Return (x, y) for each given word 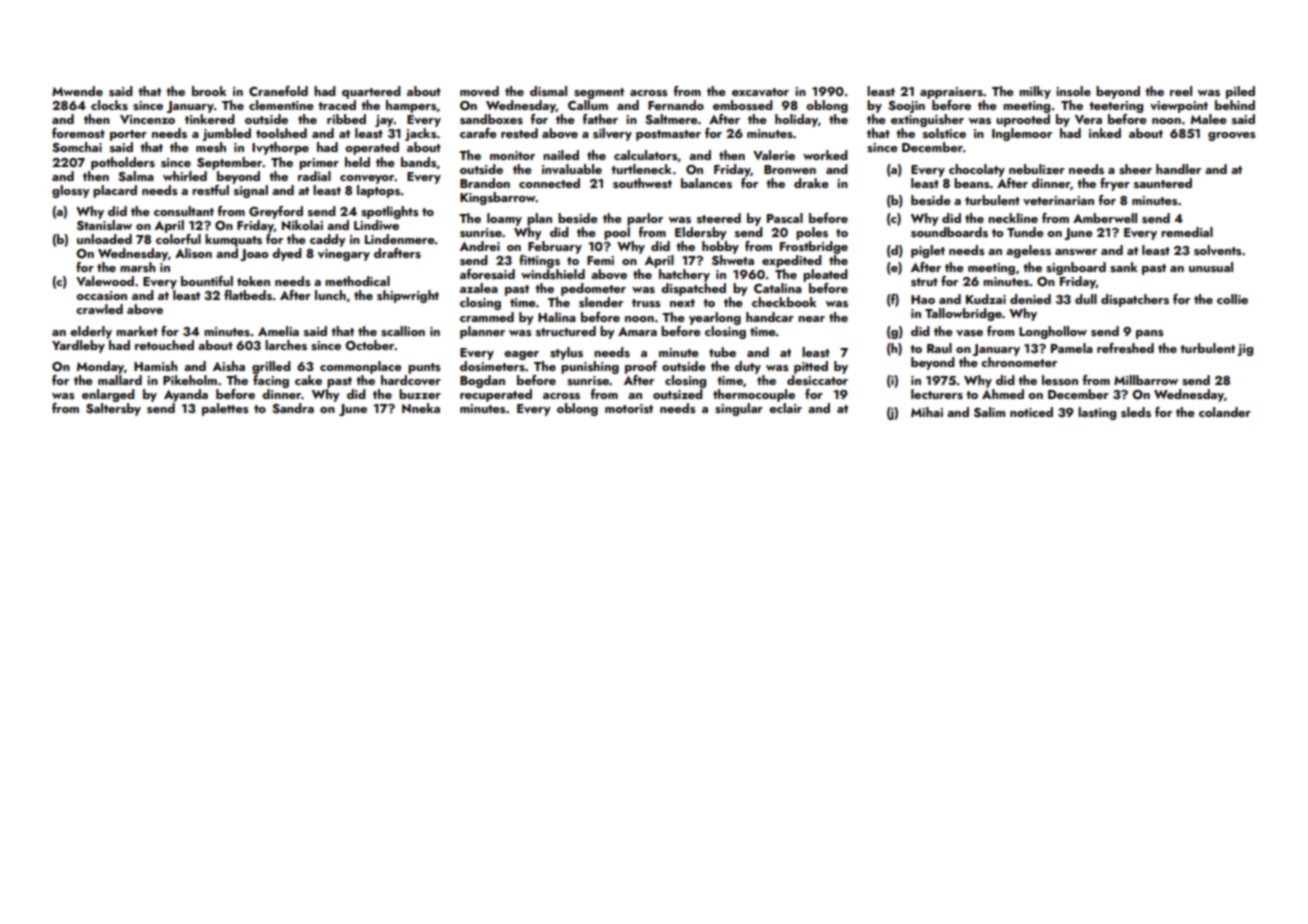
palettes (225, 409)
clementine (281, 105)
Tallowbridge (963, 314)
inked (1105, 133)
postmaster (668, 135)
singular (739, 409)
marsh (138, 267)
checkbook (784, 302)
